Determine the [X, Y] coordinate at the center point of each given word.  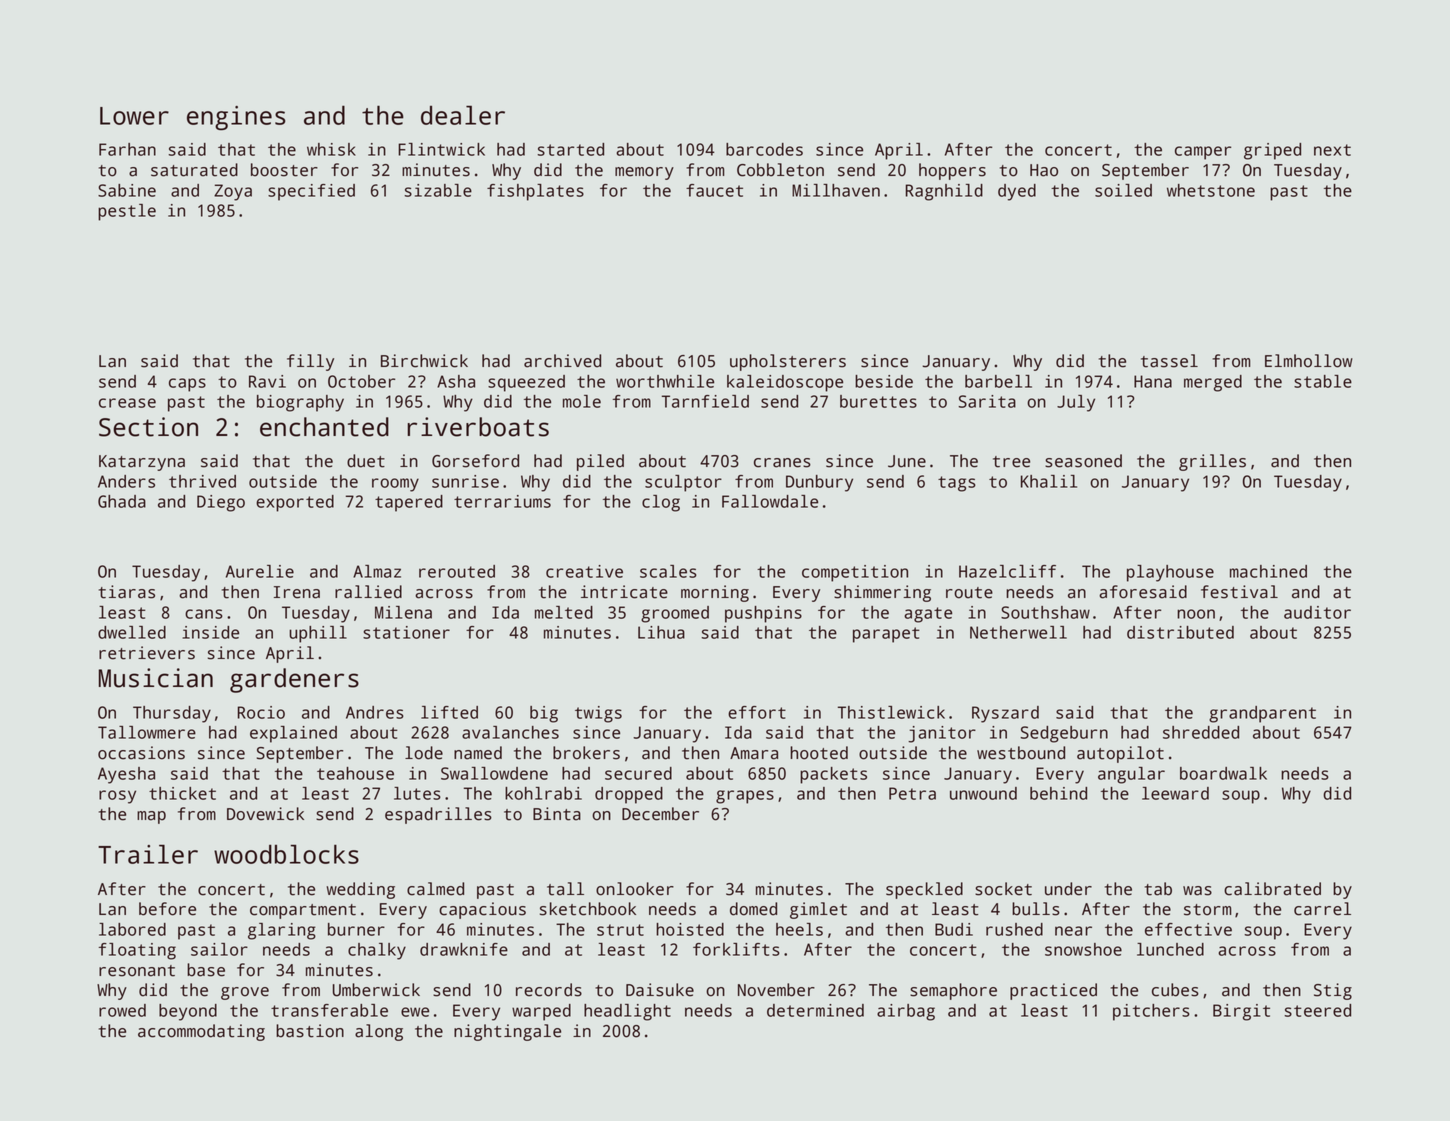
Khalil [1049, 481]
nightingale [507, 1032]
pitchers [1151, 1012]
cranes [782, 463]
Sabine [127, 190]
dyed [1017, 192]
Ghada [122, 501]
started [570, 149]
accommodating [201, 1032]
